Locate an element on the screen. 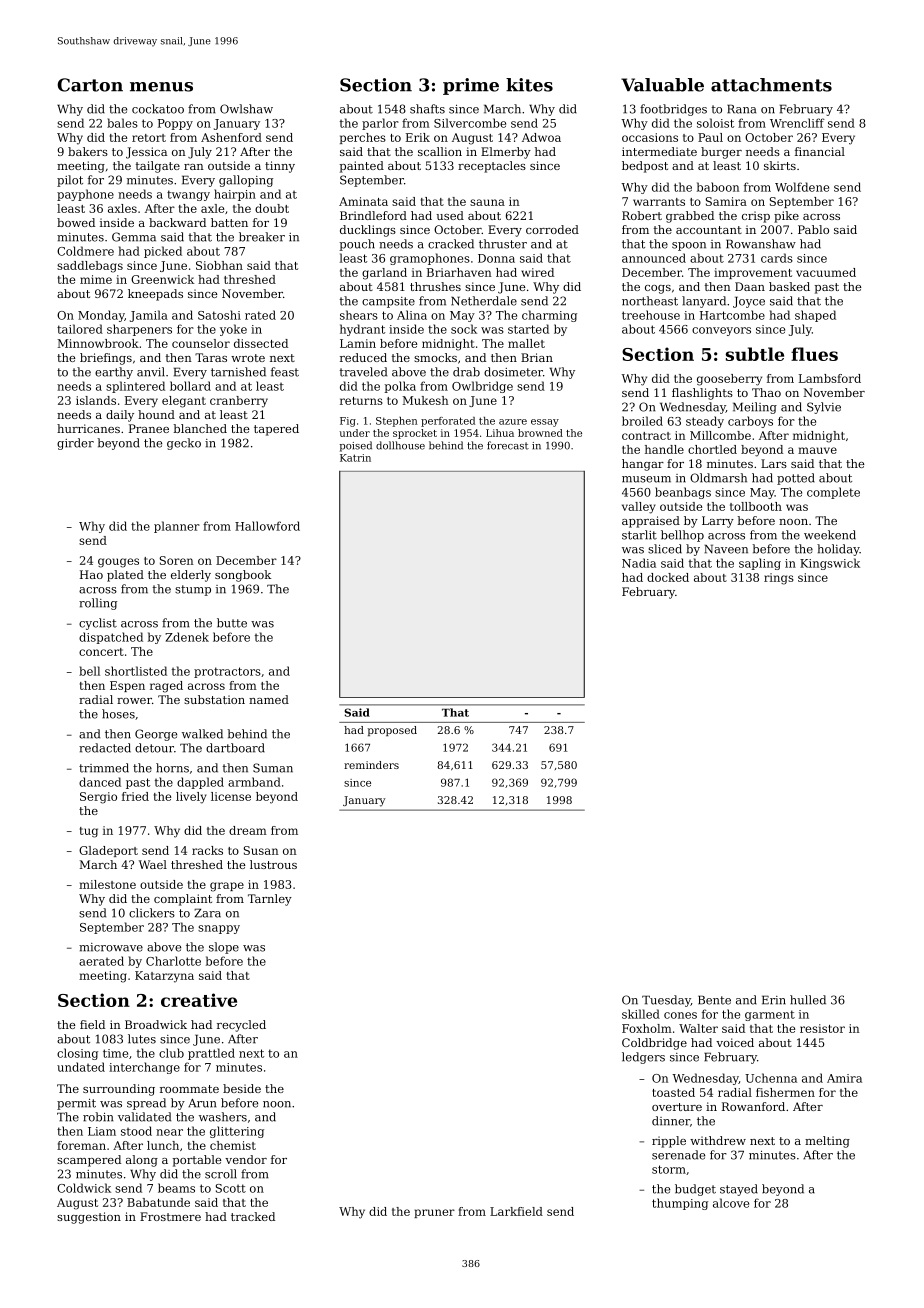 The height and width of the screenshot is (1308, 924). intermediate is located at coordinates (659, 151).
